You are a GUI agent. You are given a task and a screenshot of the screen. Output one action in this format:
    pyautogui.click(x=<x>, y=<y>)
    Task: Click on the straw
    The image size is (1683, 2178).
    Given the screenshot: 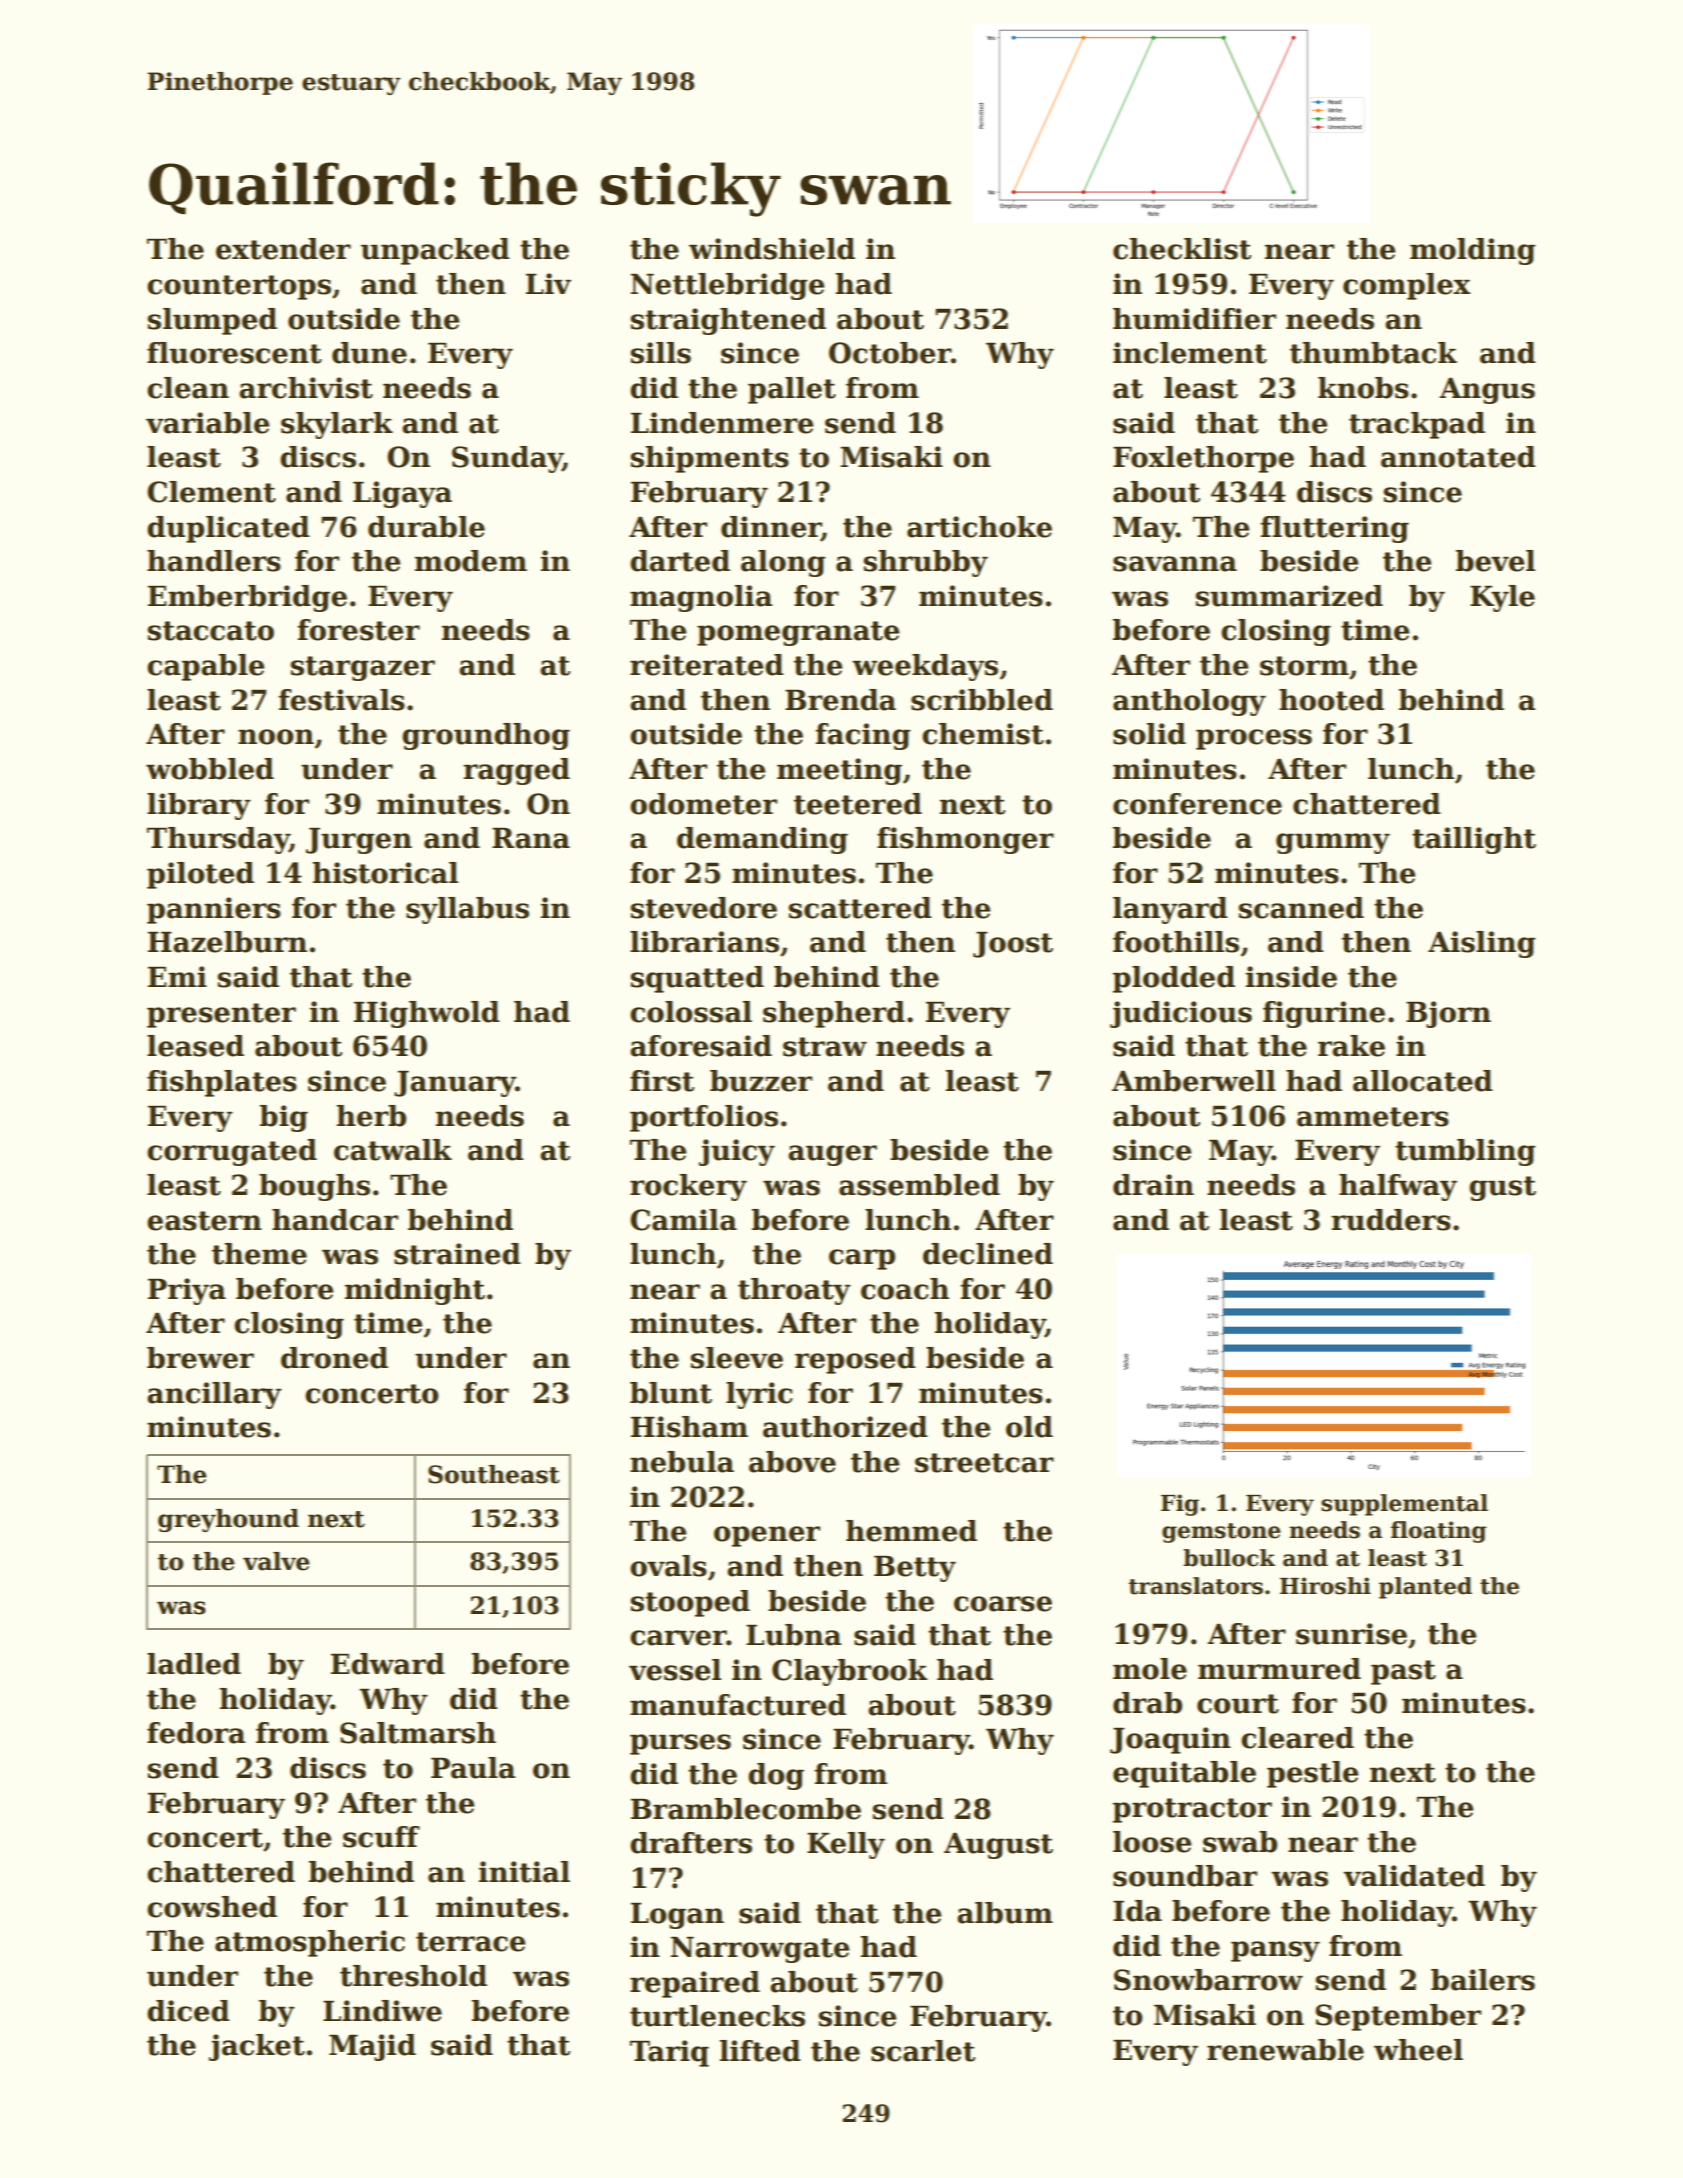 What is the action you would take?
    pyautogui.click(x=825, y=1047)
